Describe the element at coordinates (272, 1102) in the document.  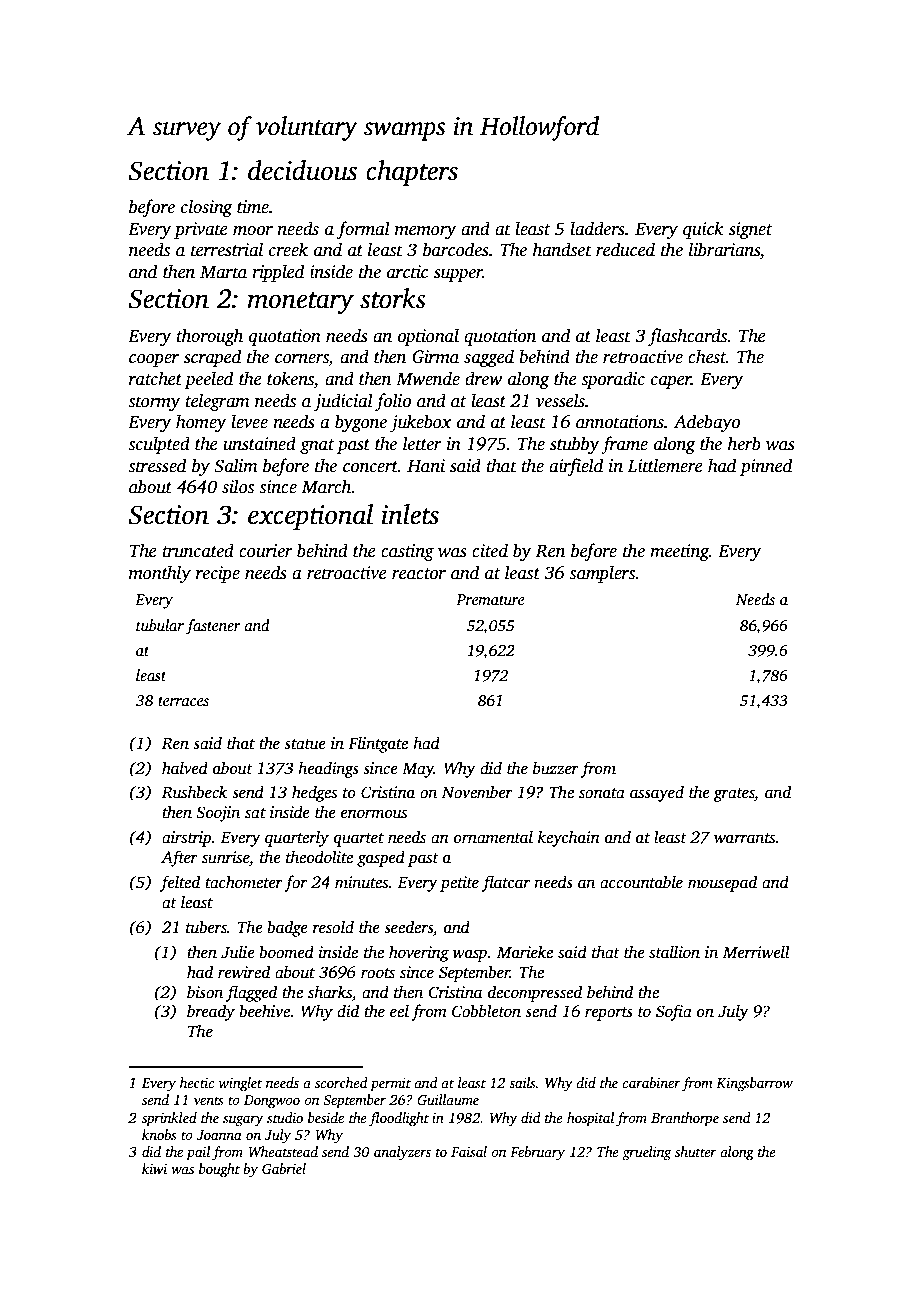
I see `Dongwoo` at that location.
